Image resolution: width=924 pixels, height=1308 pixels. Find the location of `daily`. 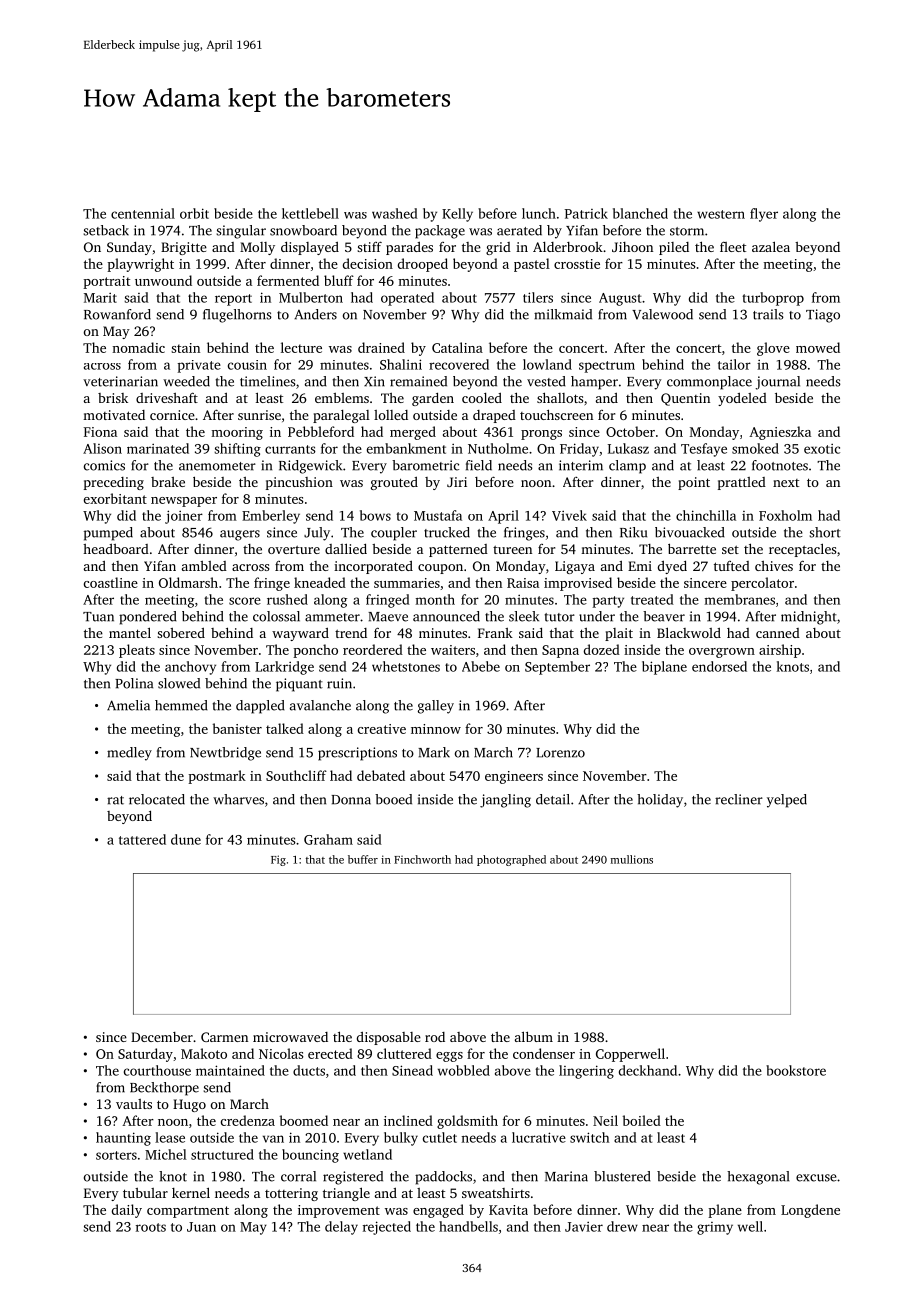

daily is located at coordinates (127, 1211).
